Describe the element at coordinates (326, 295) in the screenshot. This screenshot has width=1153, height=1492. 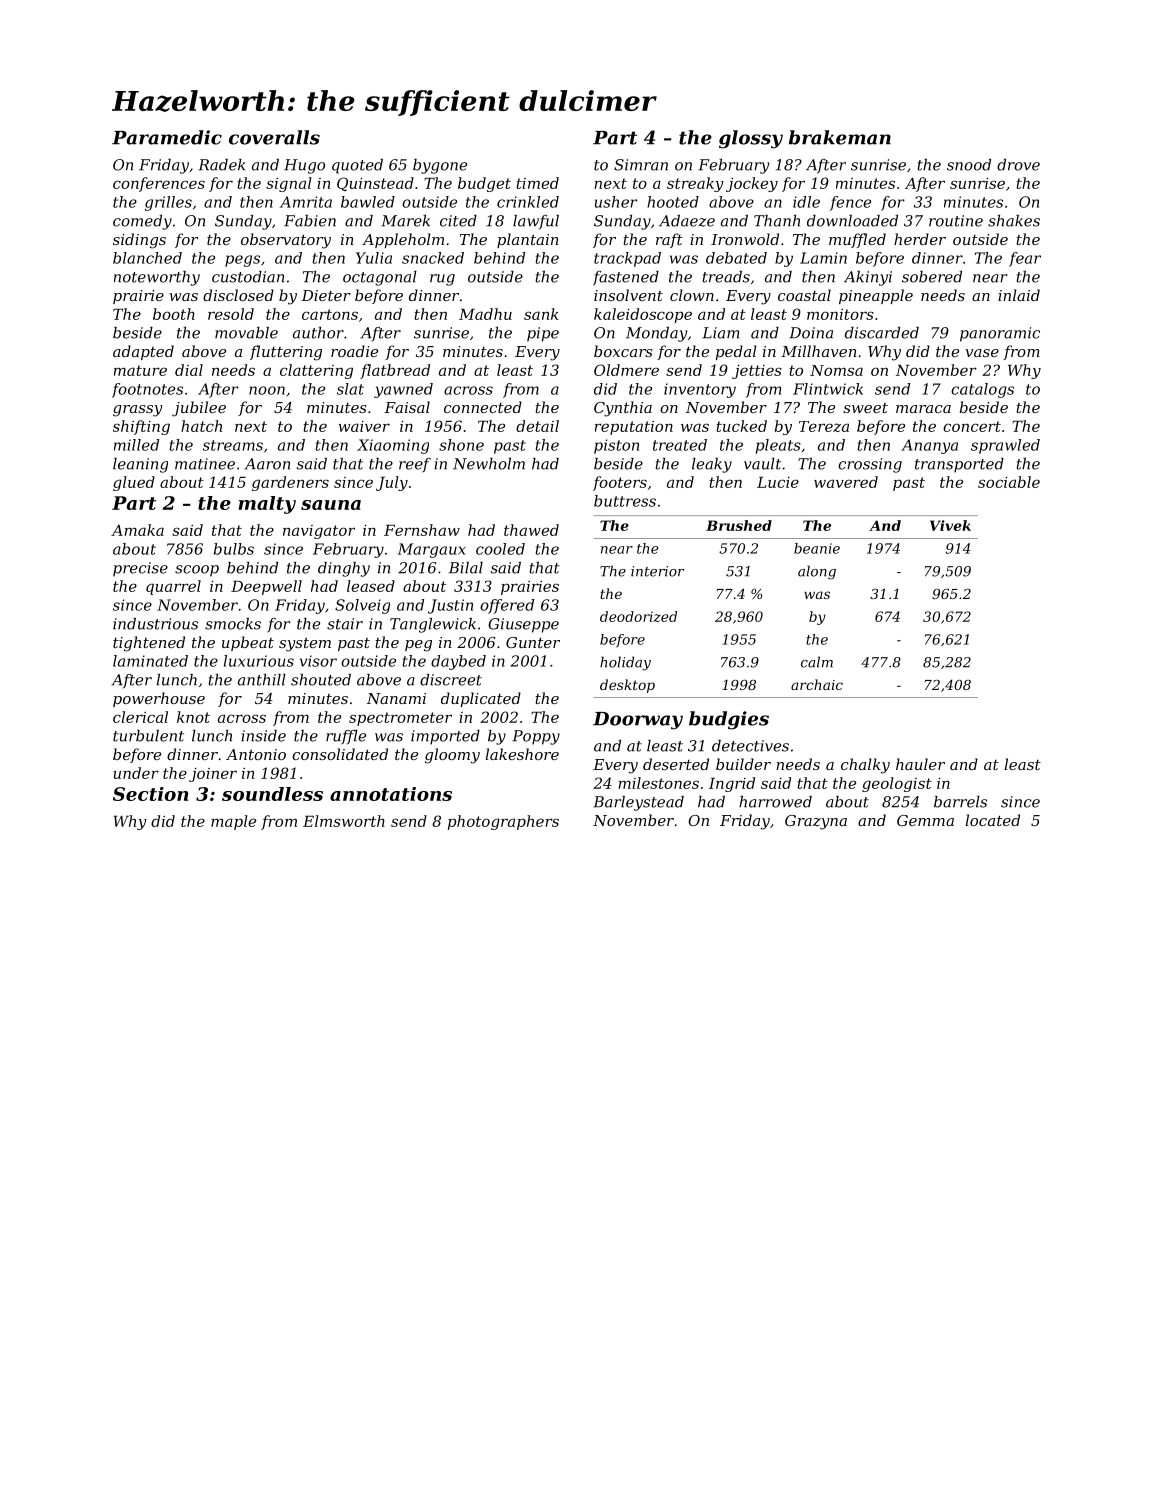
I see `Dieter` at that location.
